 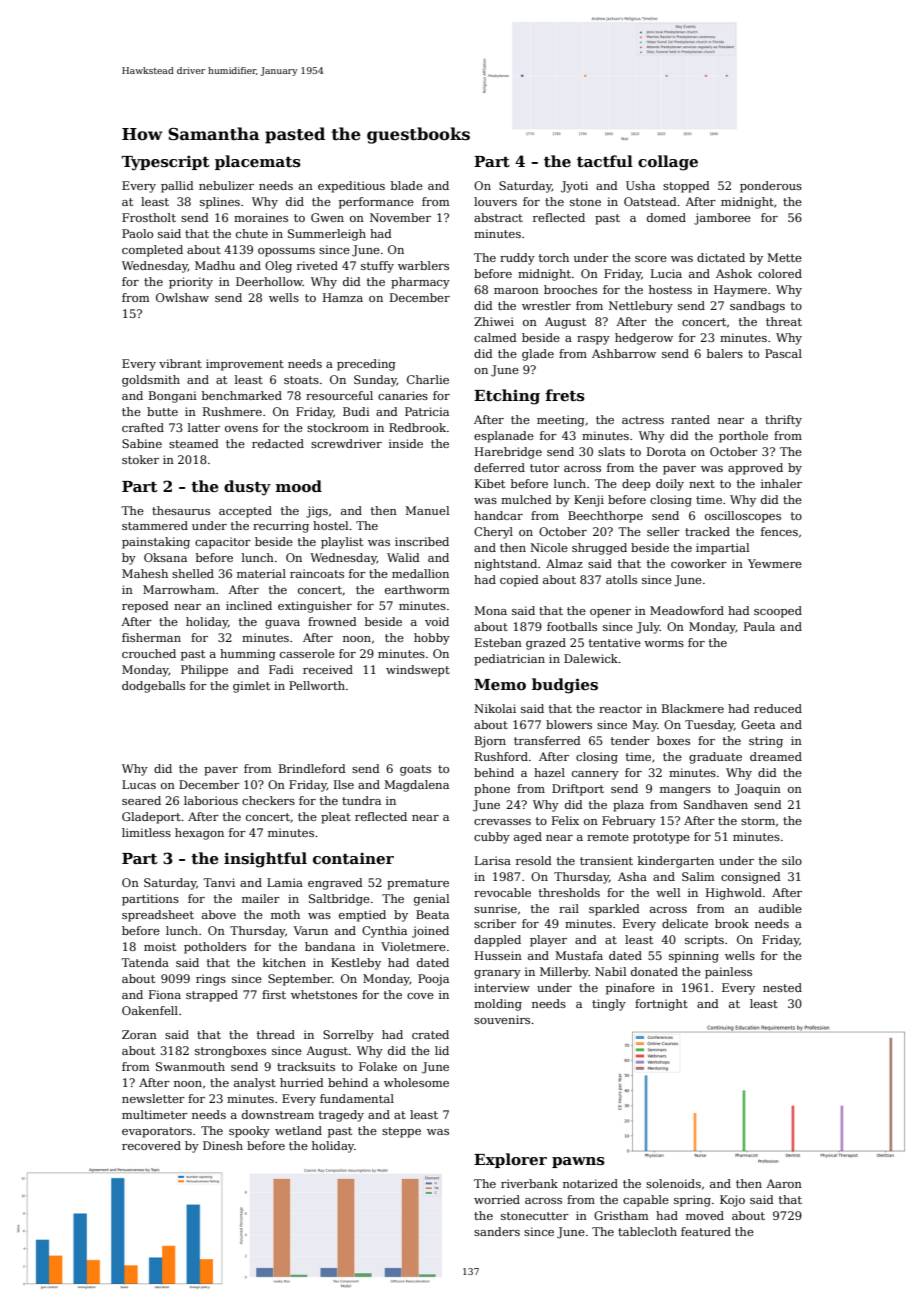 What do you see at coordinates (223, 1145) in the image?
I see `Dinesh` at bounding box center [223, 1145].
